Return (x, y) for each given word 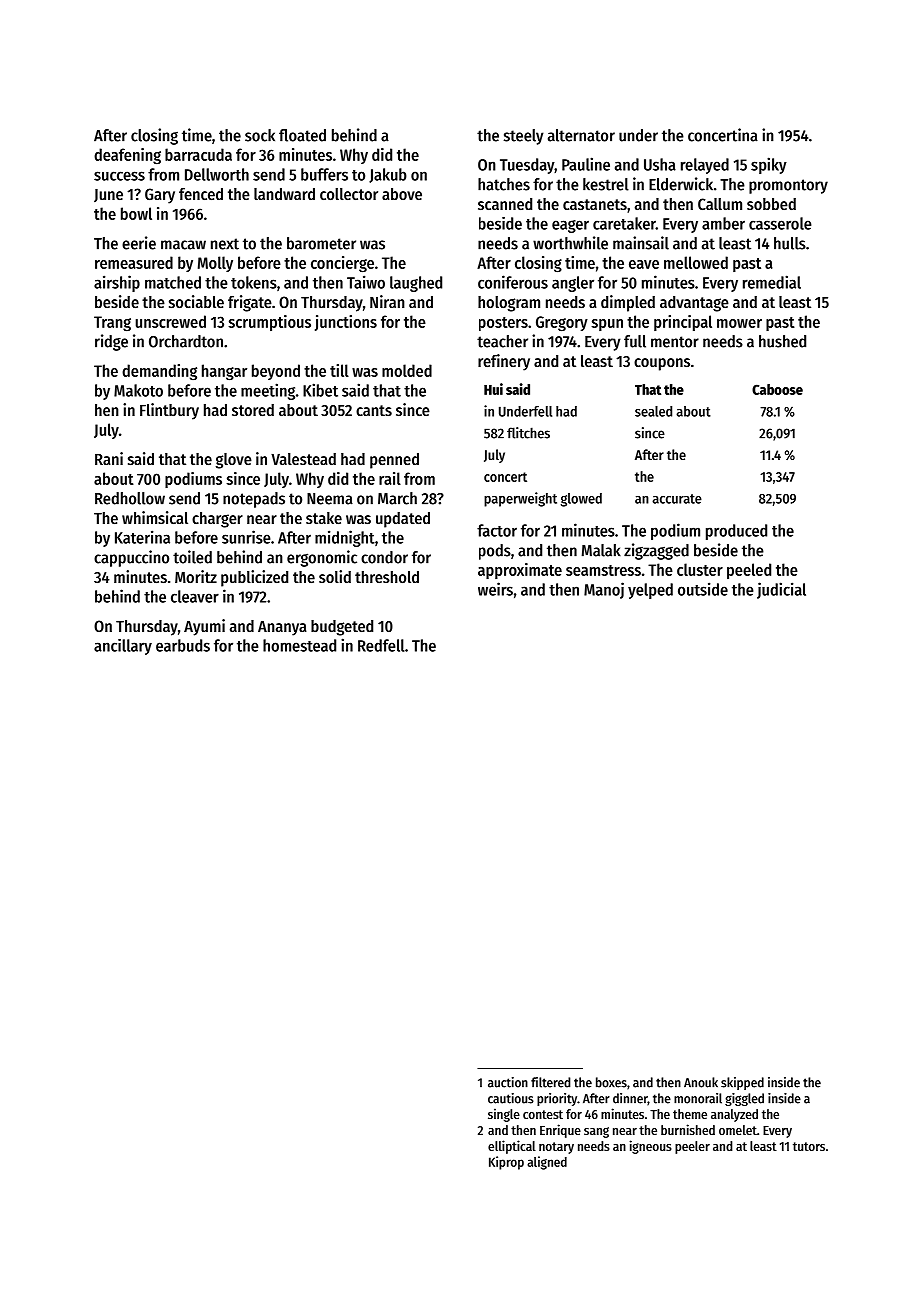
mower (739, 323)
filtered (551, 1082)
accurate (677, 499)
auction (508, 1082)
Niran (387, 301)
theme (690, 1114)
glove (234, 461)
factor (497, 530)
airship (117, 283)
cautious (511, 1098)
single (504, 1115)
